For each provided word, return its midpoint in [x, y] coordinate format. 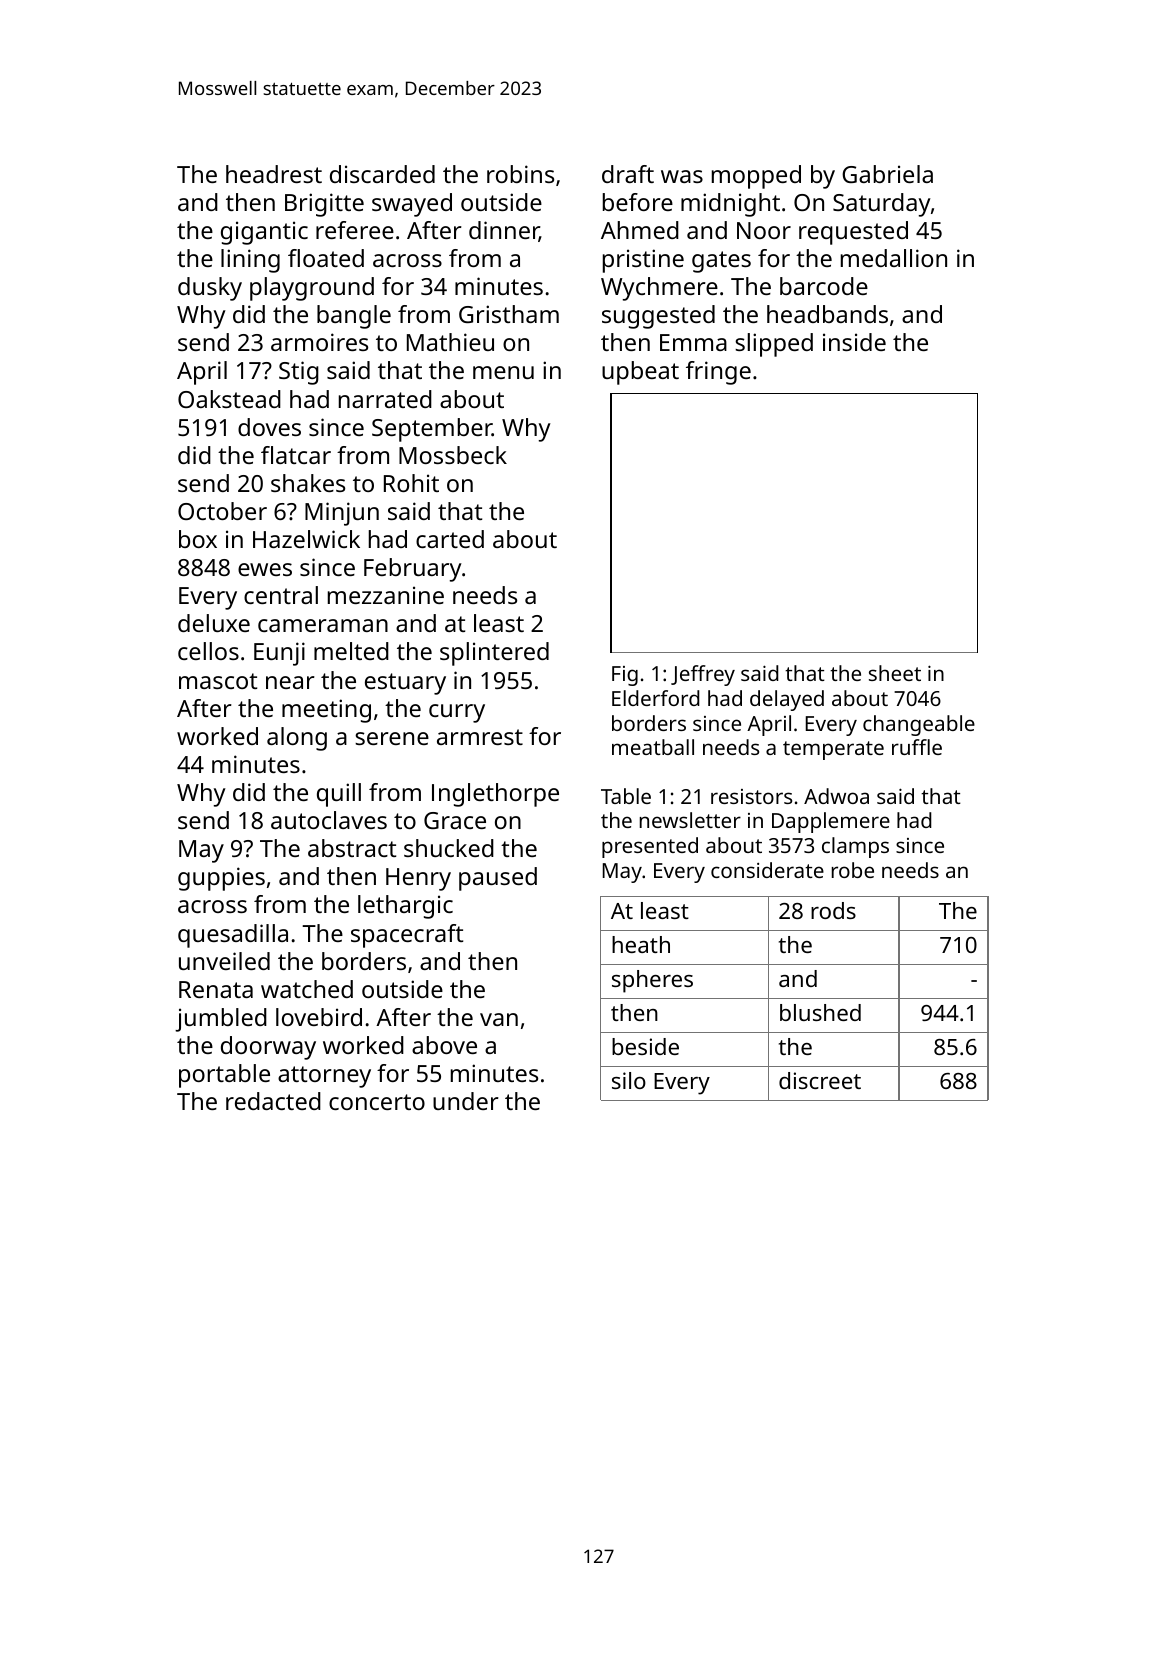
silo [629, 1080]
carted [450, 539]
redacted [273, 1101]
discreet [820, 1080]
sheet [895, 673]
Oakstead [229, 399]
